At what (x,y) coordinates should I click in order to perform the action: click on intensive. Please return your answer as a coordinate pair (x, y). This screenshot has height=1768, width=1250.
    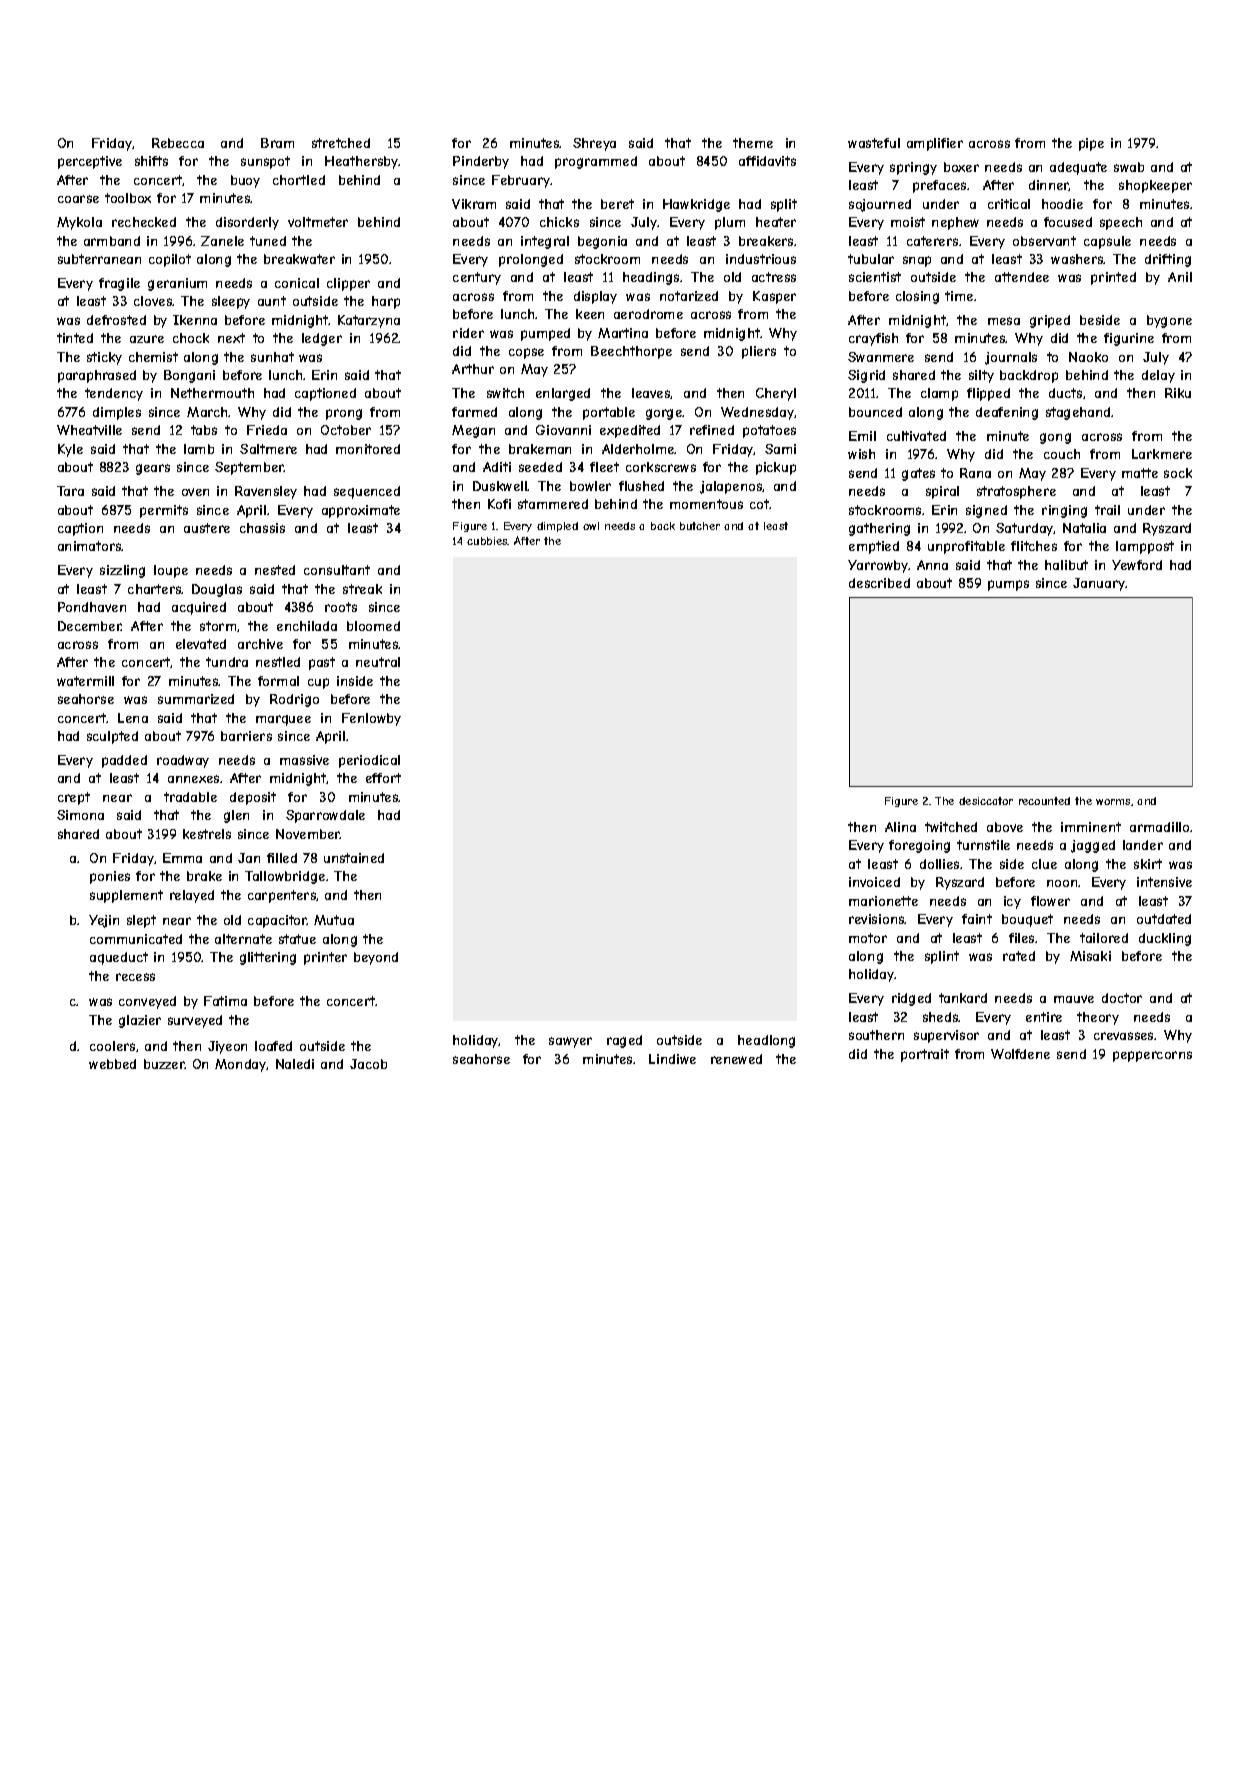
    Looking at the image, I should click on (1164, 882).
